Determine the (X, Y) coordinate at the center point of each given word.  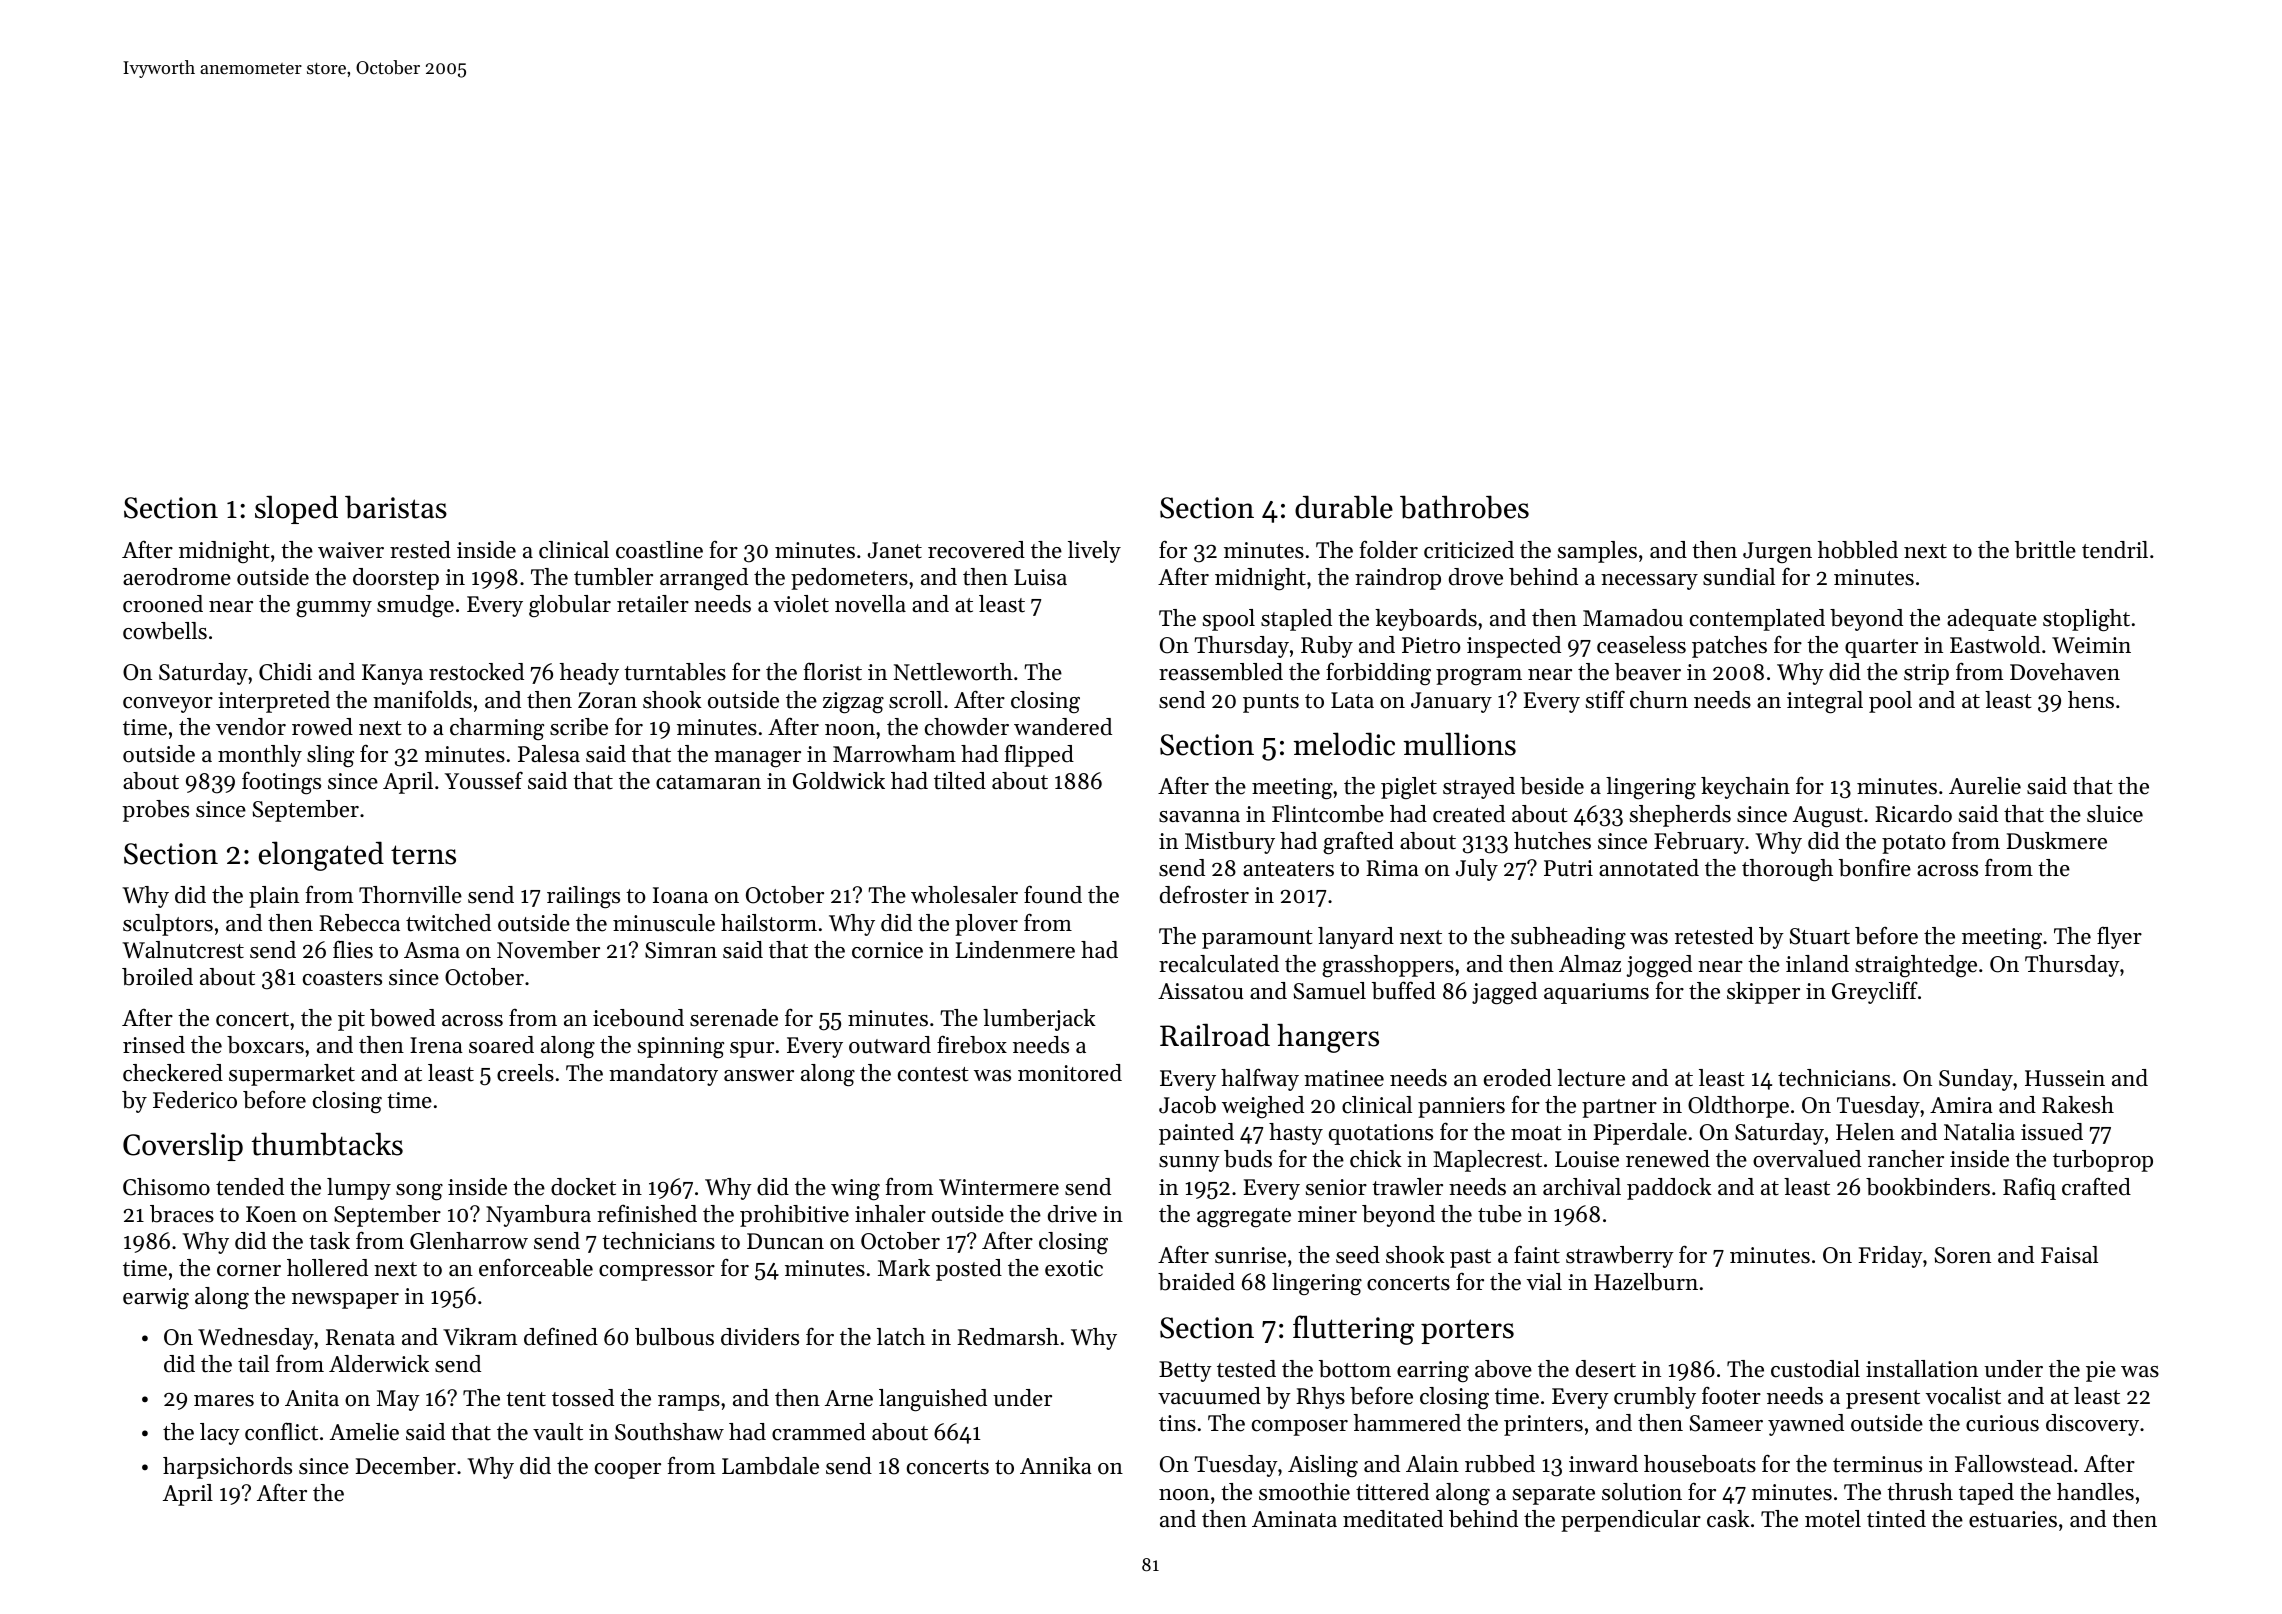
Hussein (2065, 1078)
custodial (1815, 1369)
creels (525, 1073)
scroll (915, 700)
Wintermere (999, 1187)
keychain (1745, 788)
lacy (220, 1434)
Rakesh (2078, 1105)
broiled (157, 977)
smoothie (1304, 1492)
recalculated (1219, 964)
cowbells (165, 631)
